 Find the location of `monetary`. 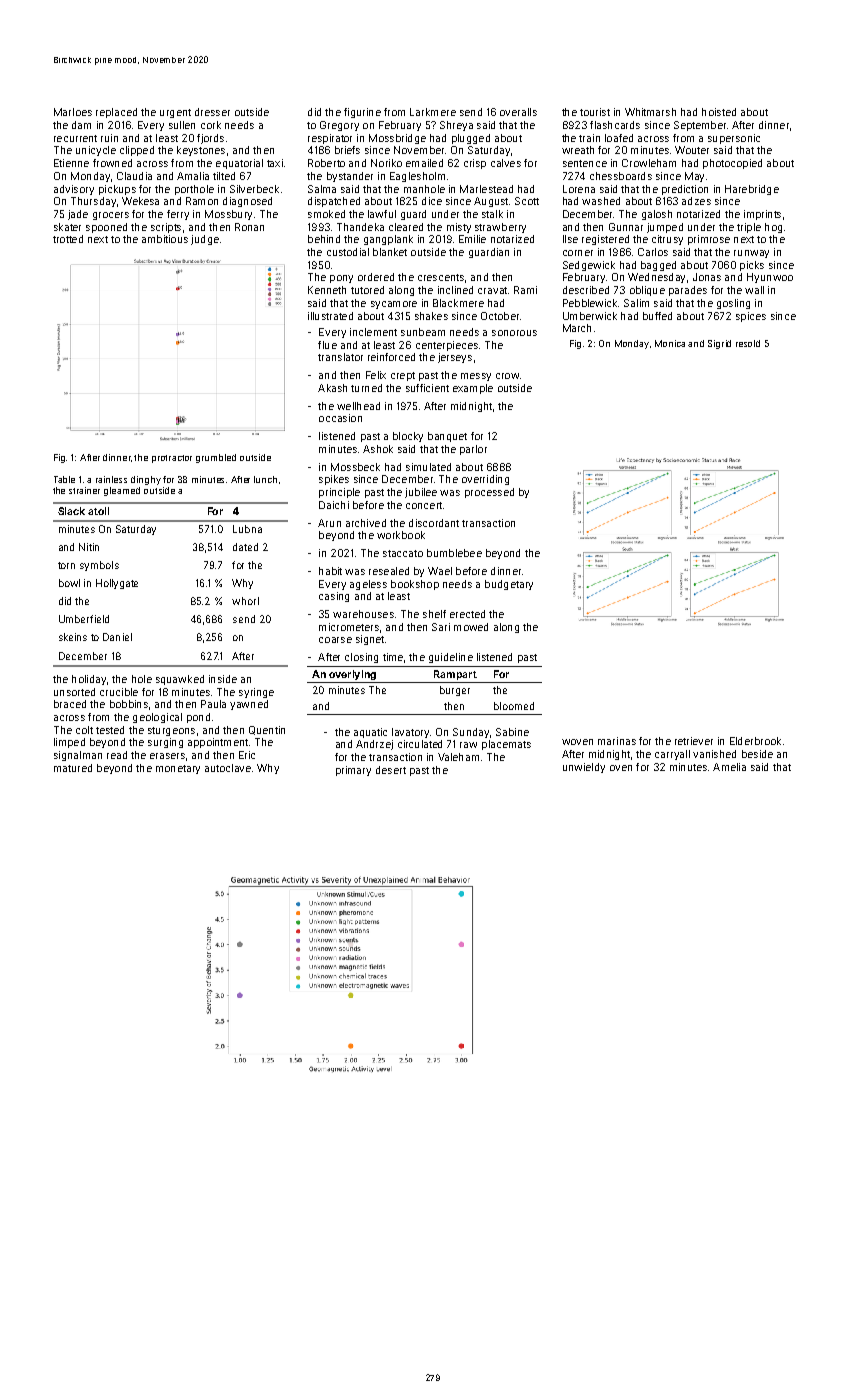

monetary is located at coordinates (178, 769).
